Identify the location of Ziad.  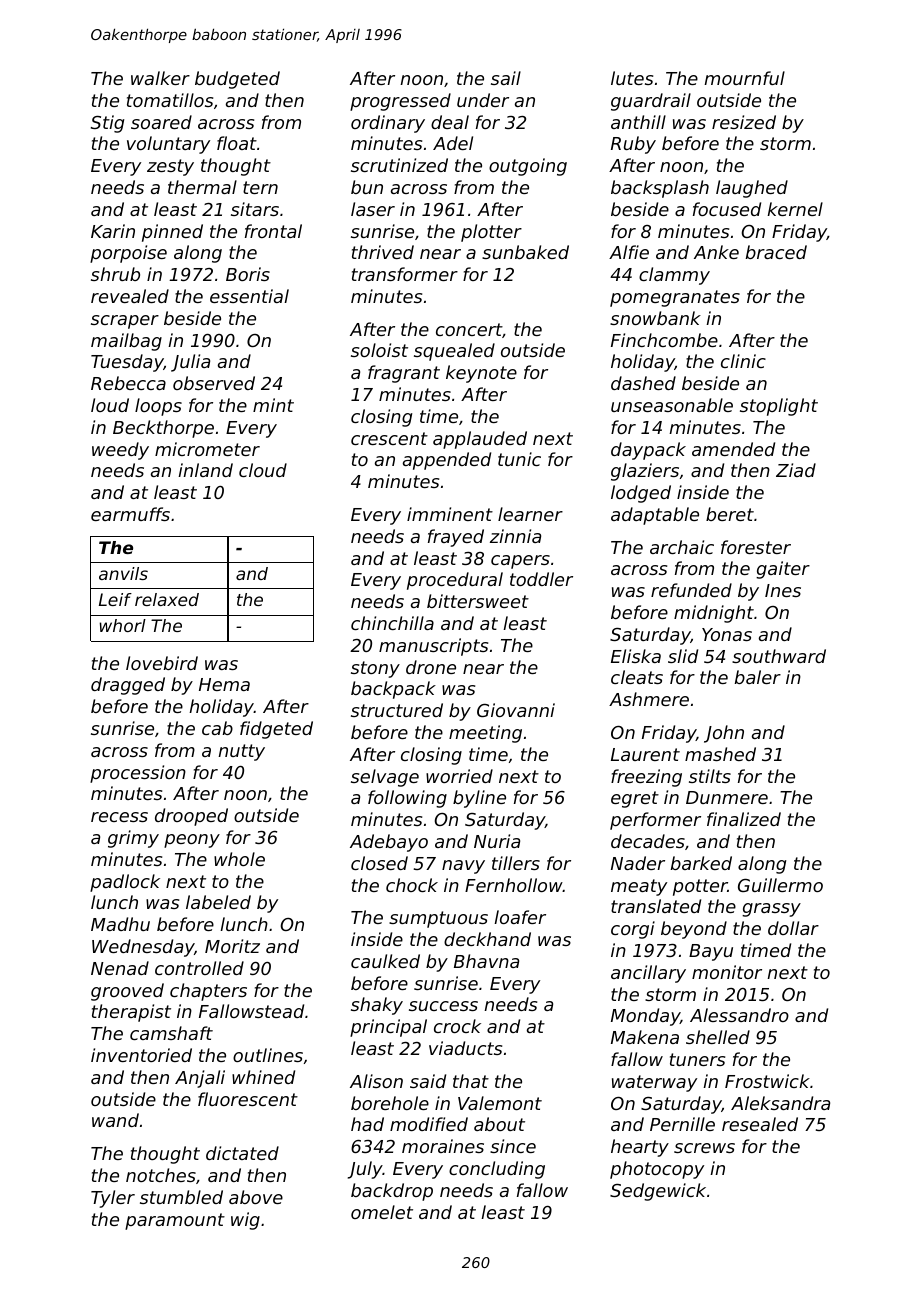
(796, 470).
